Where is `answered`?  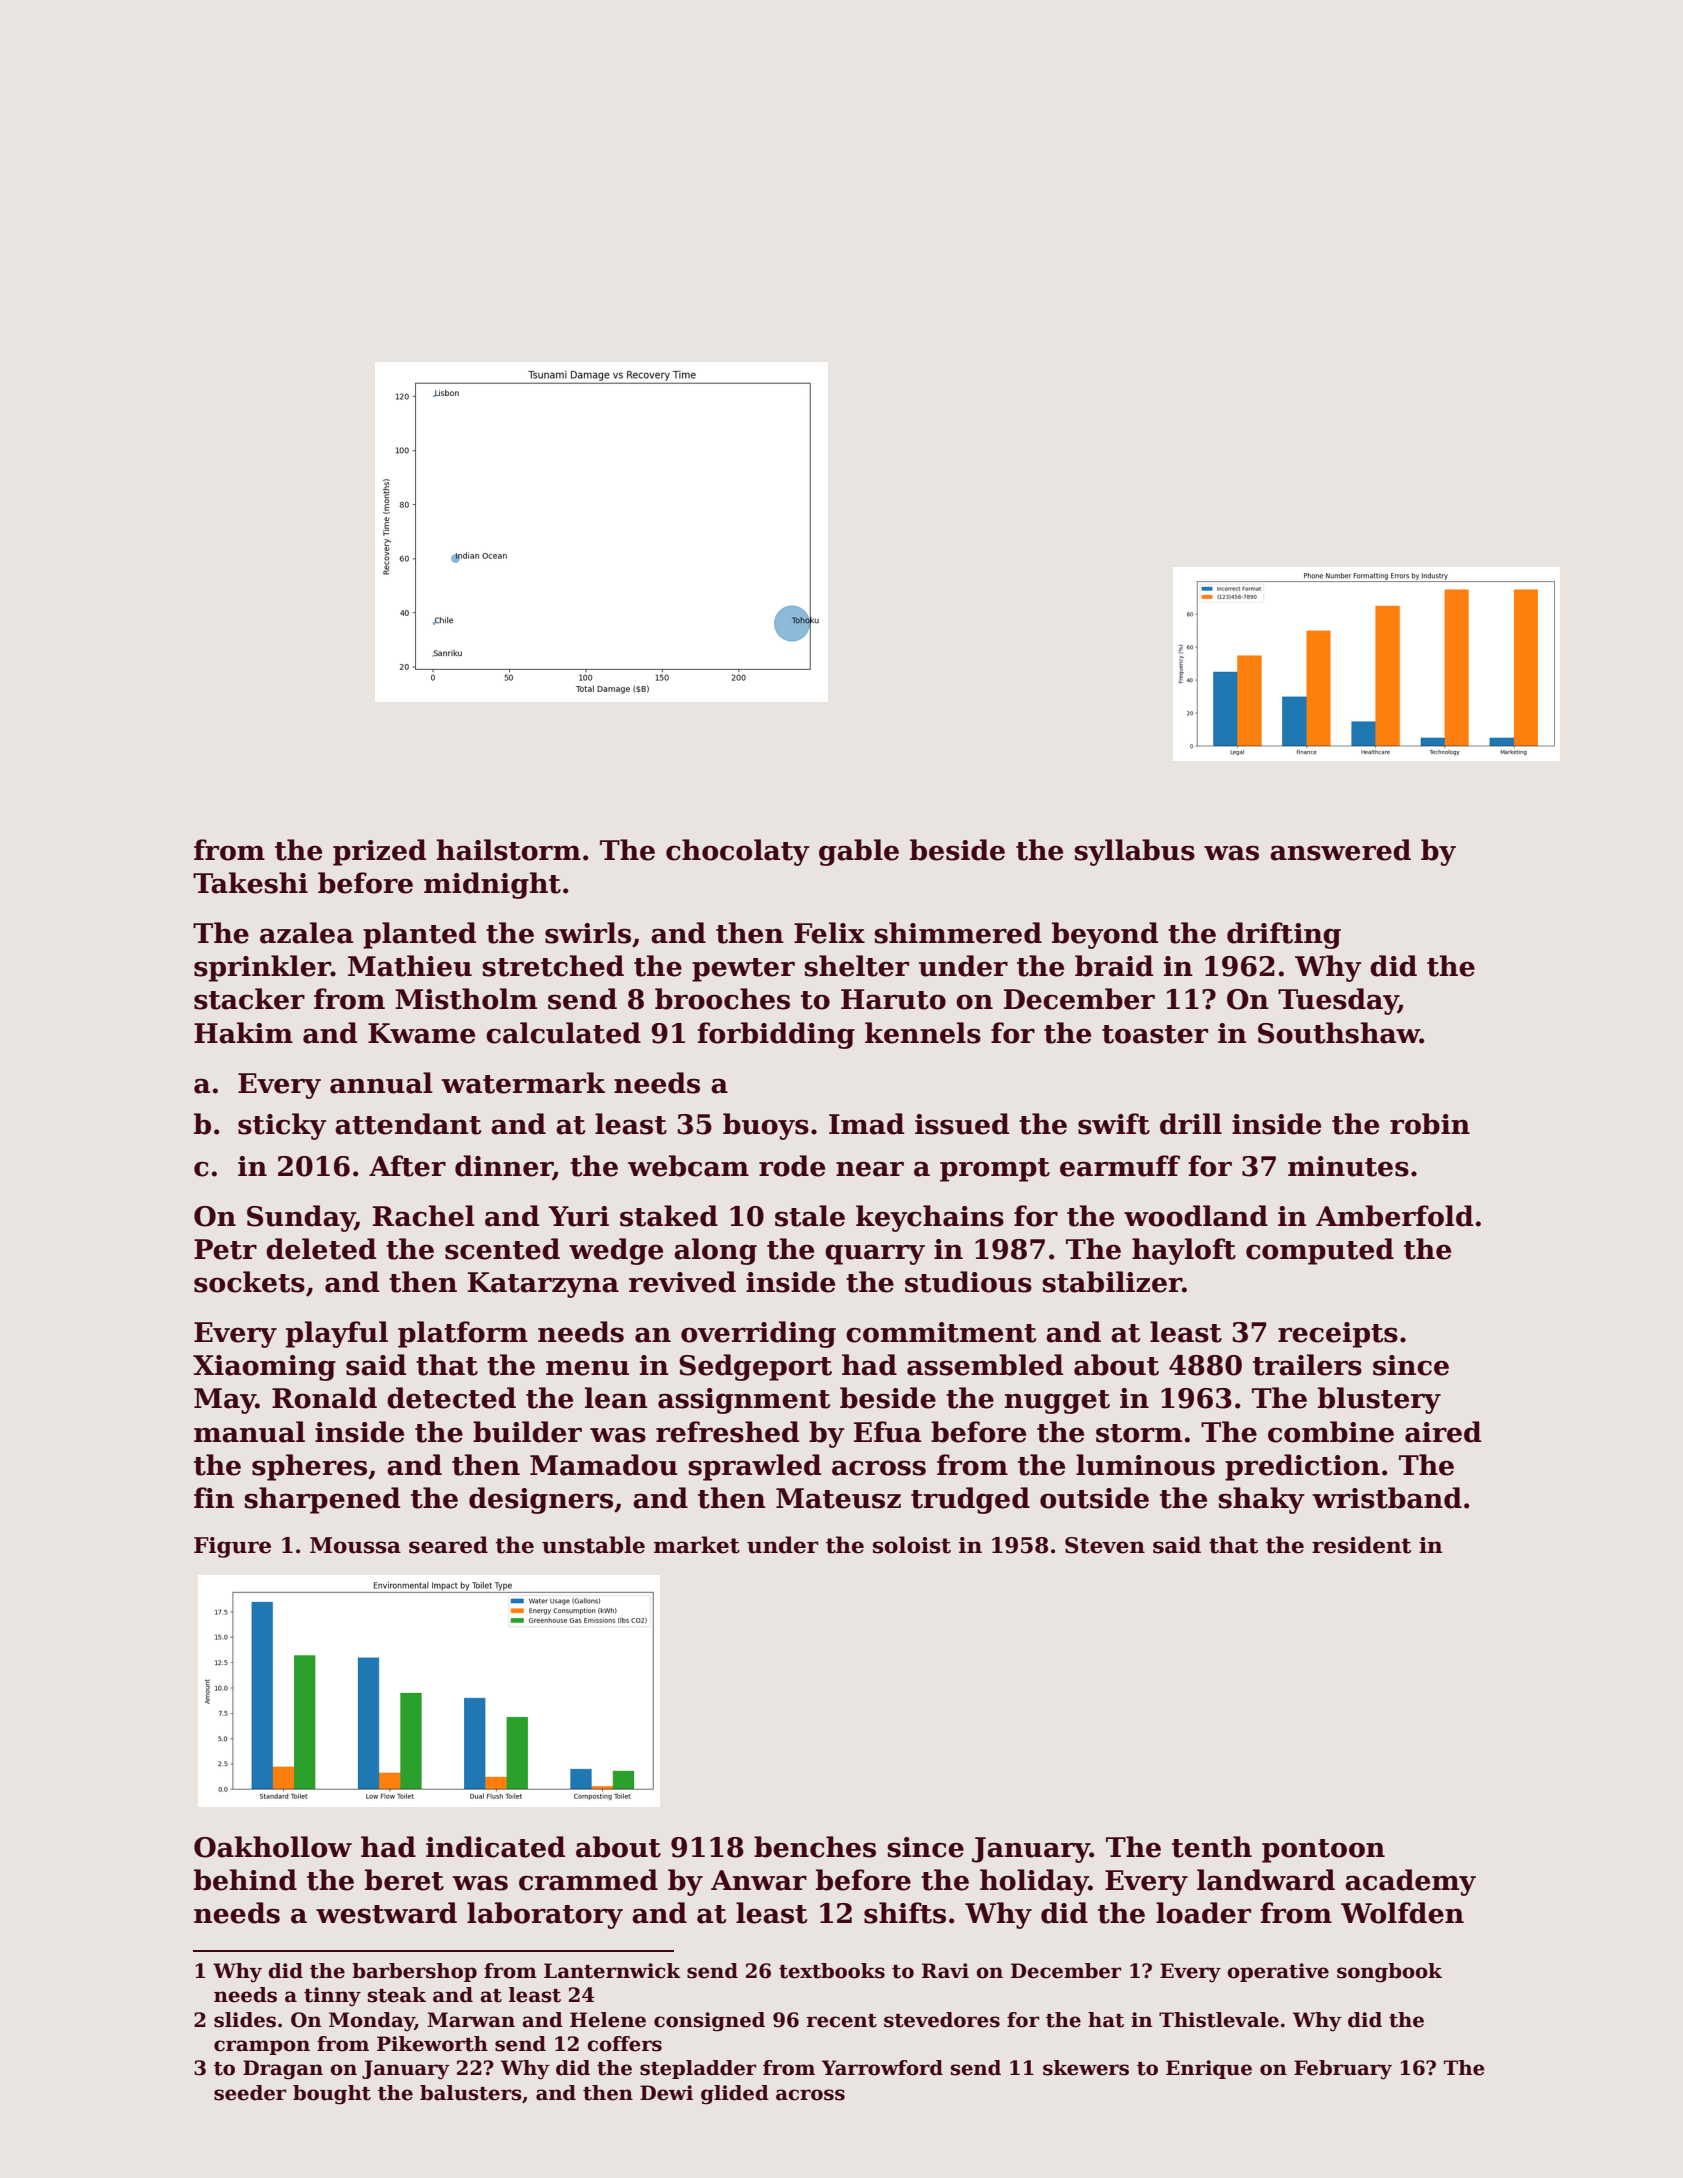
answered is located at coordinates (1340, 850).
